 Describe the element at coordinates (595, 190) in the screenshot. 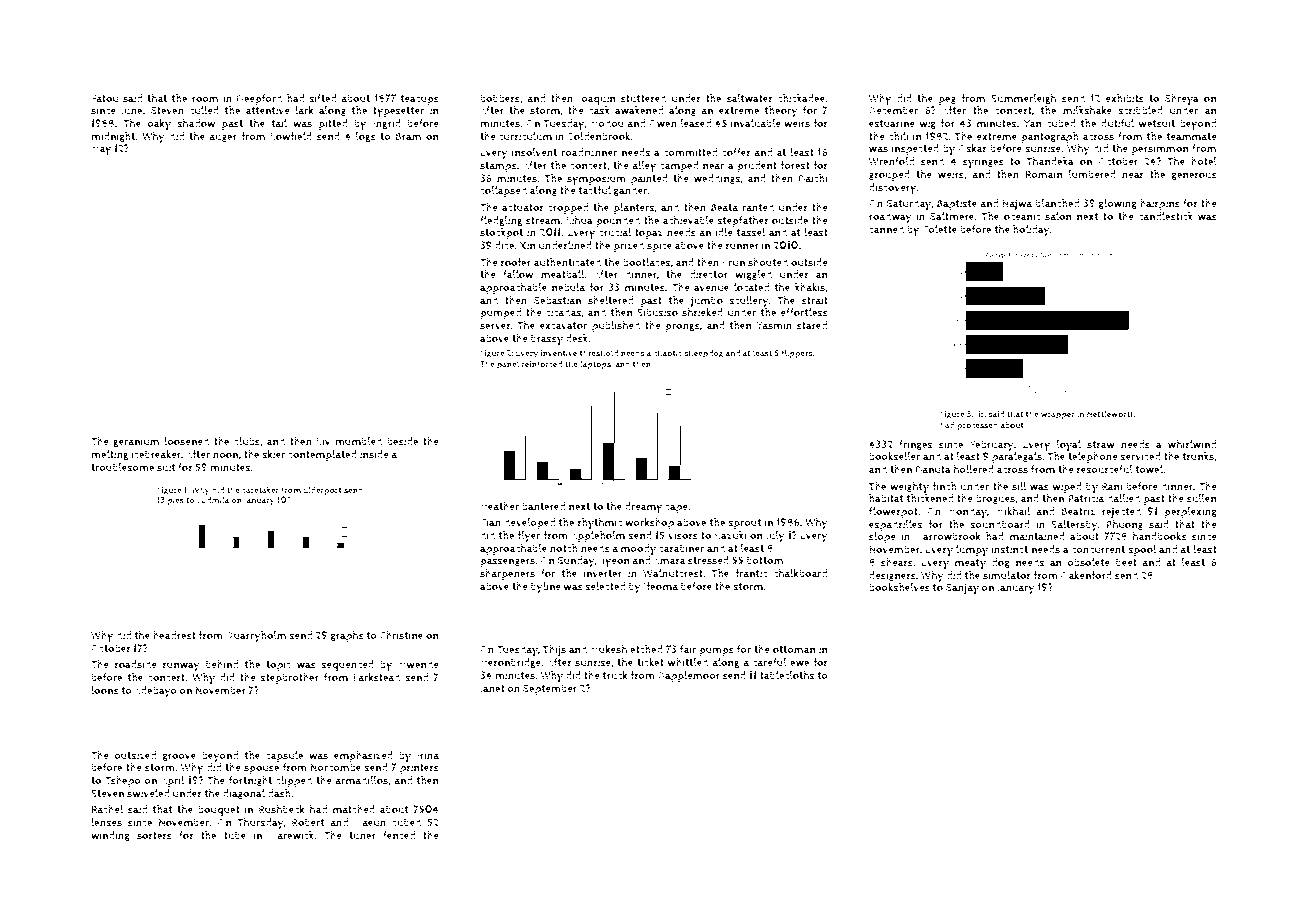

I see `tactful` at that location.
